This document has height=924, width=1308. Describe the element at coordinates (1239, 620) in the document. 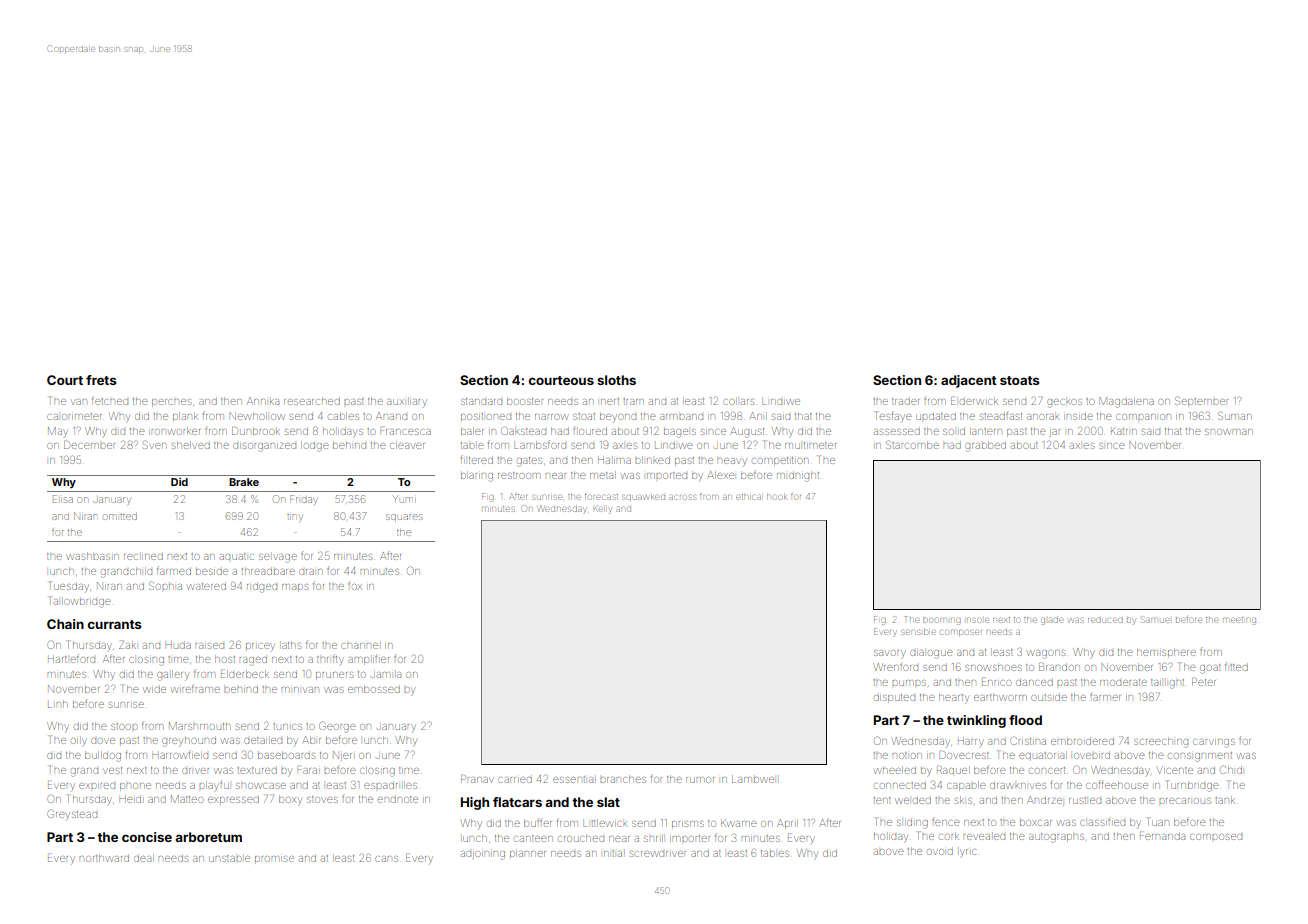

I see `meeting` at that location.
